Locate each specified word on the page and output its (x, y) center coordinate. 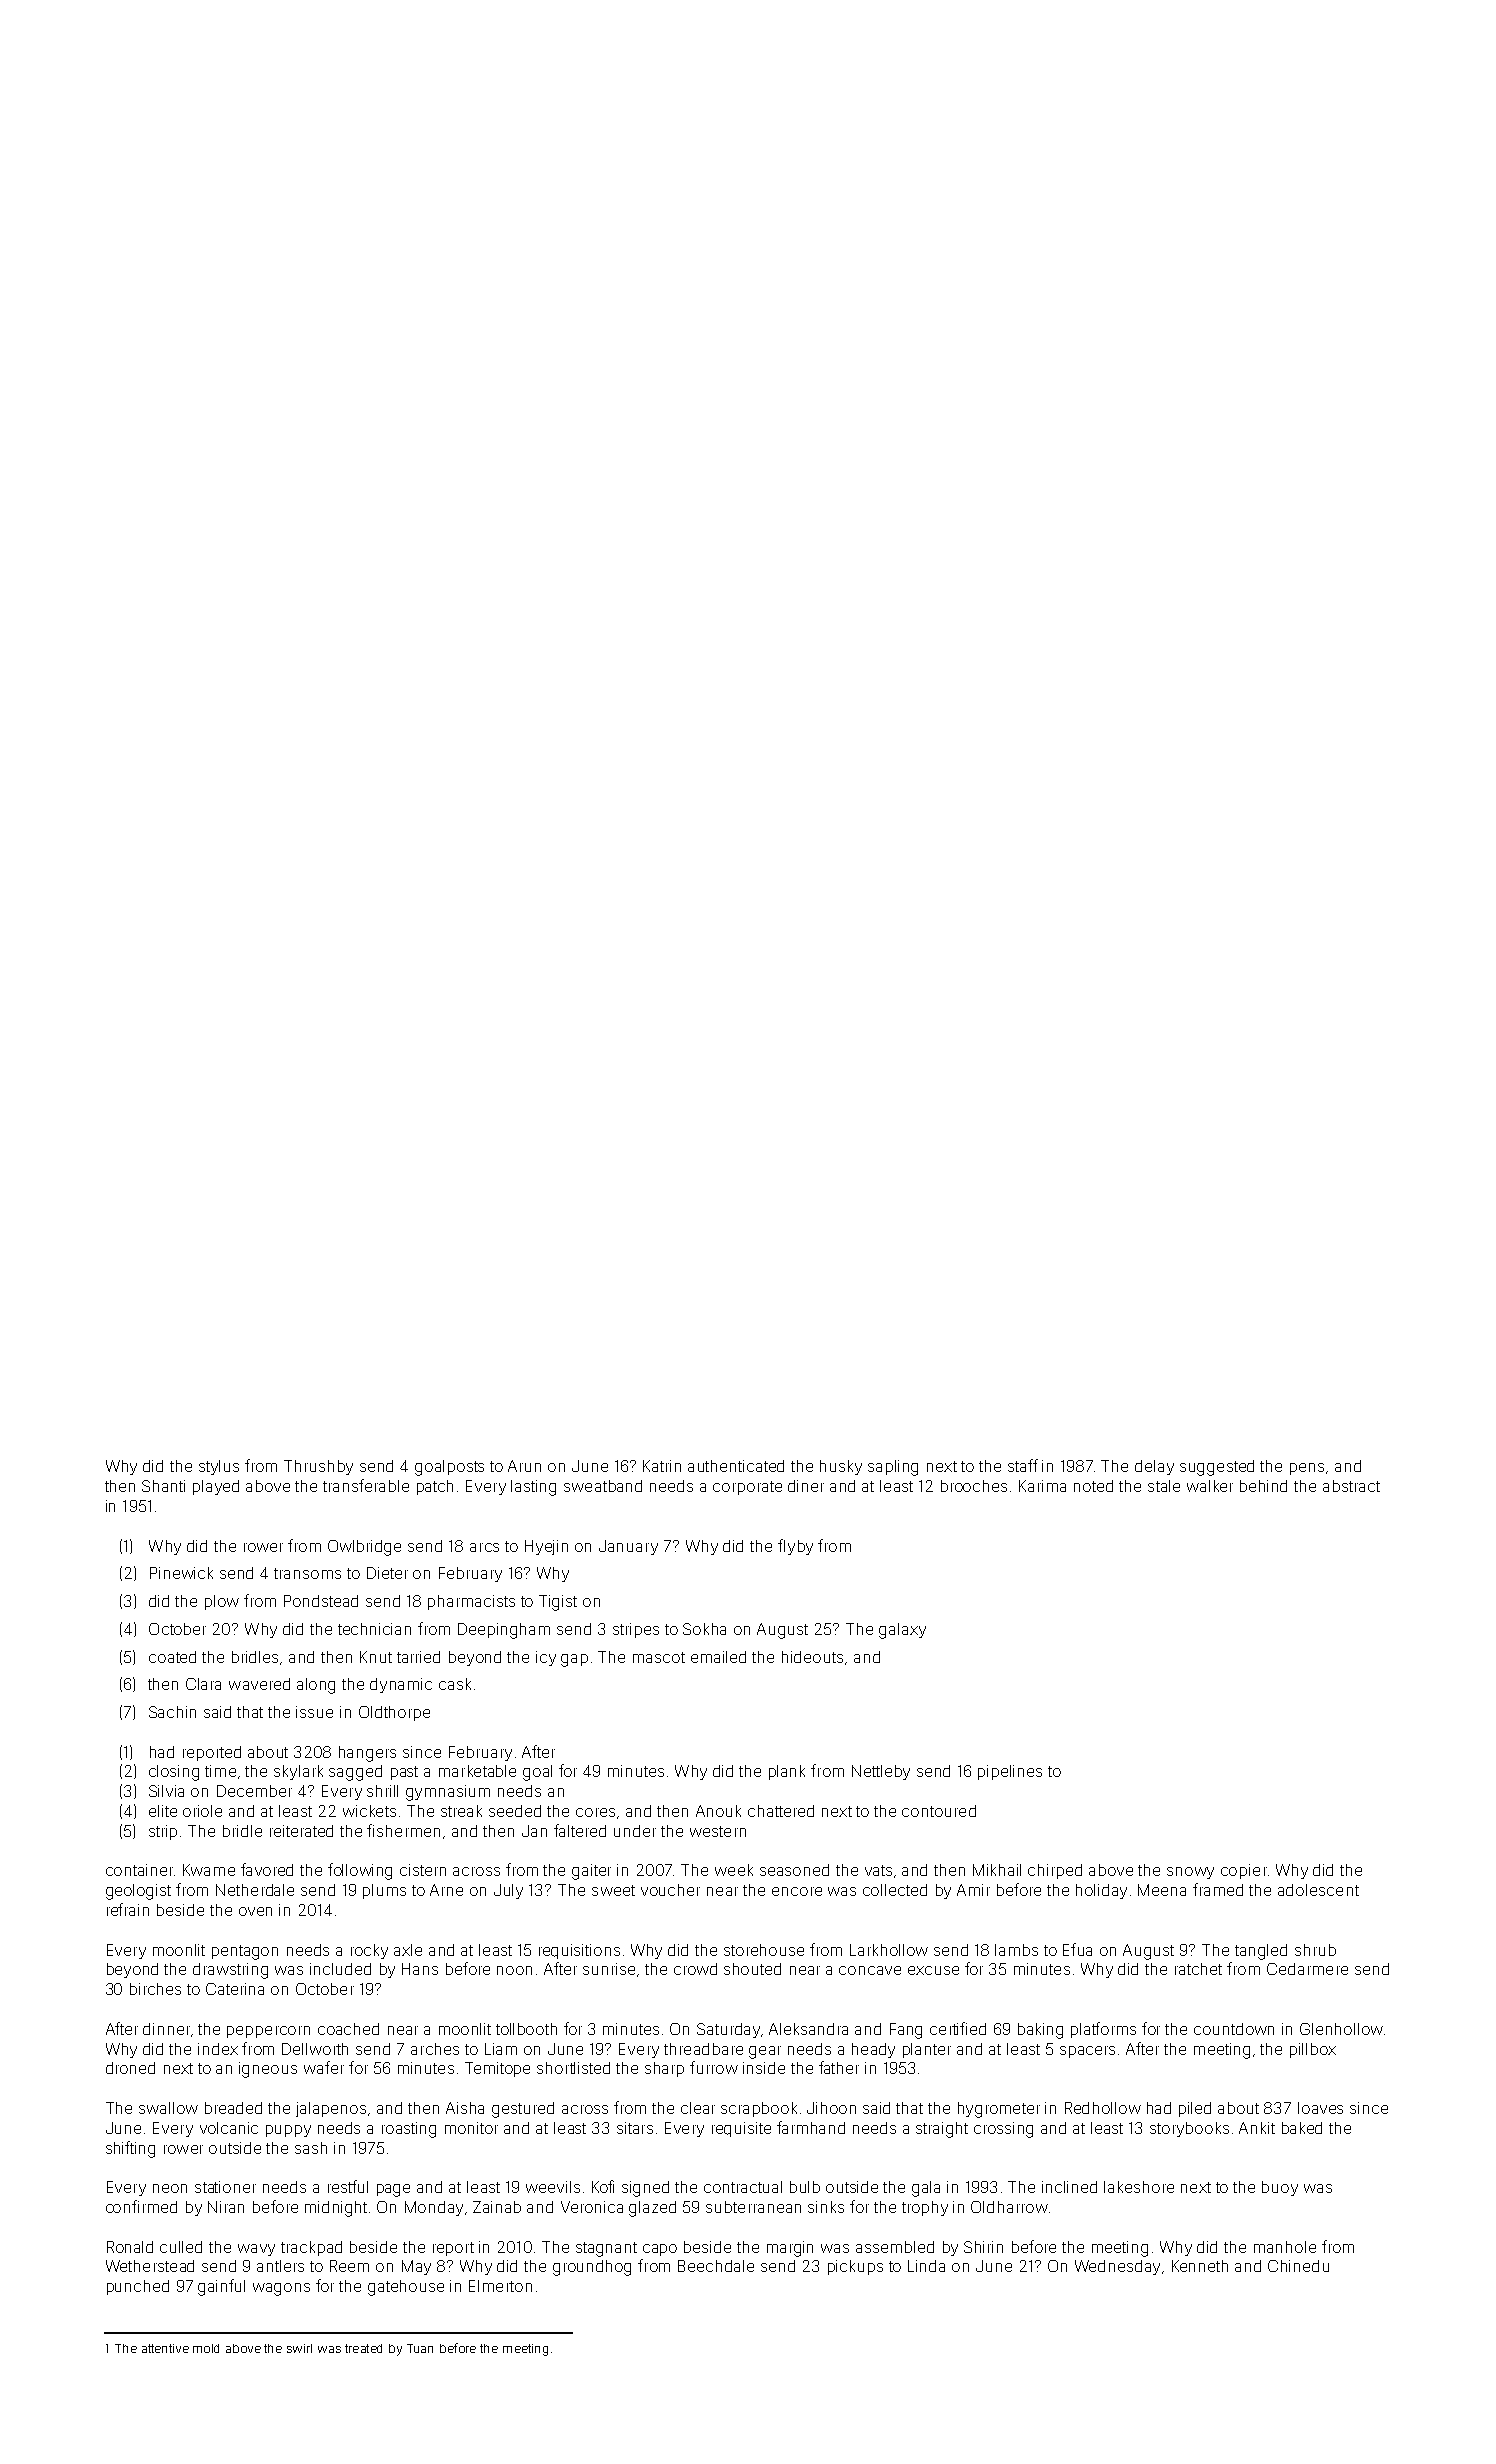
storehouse (764, 1950)
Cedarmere (1307, 1969)
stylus (219, 1467)
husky (841, 1467)
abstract (1351, 1486)
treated (363, 2348)
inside (764, 2068)
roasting (409, 2130)
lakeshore (1139, 2187)
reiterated (301, 1831)
